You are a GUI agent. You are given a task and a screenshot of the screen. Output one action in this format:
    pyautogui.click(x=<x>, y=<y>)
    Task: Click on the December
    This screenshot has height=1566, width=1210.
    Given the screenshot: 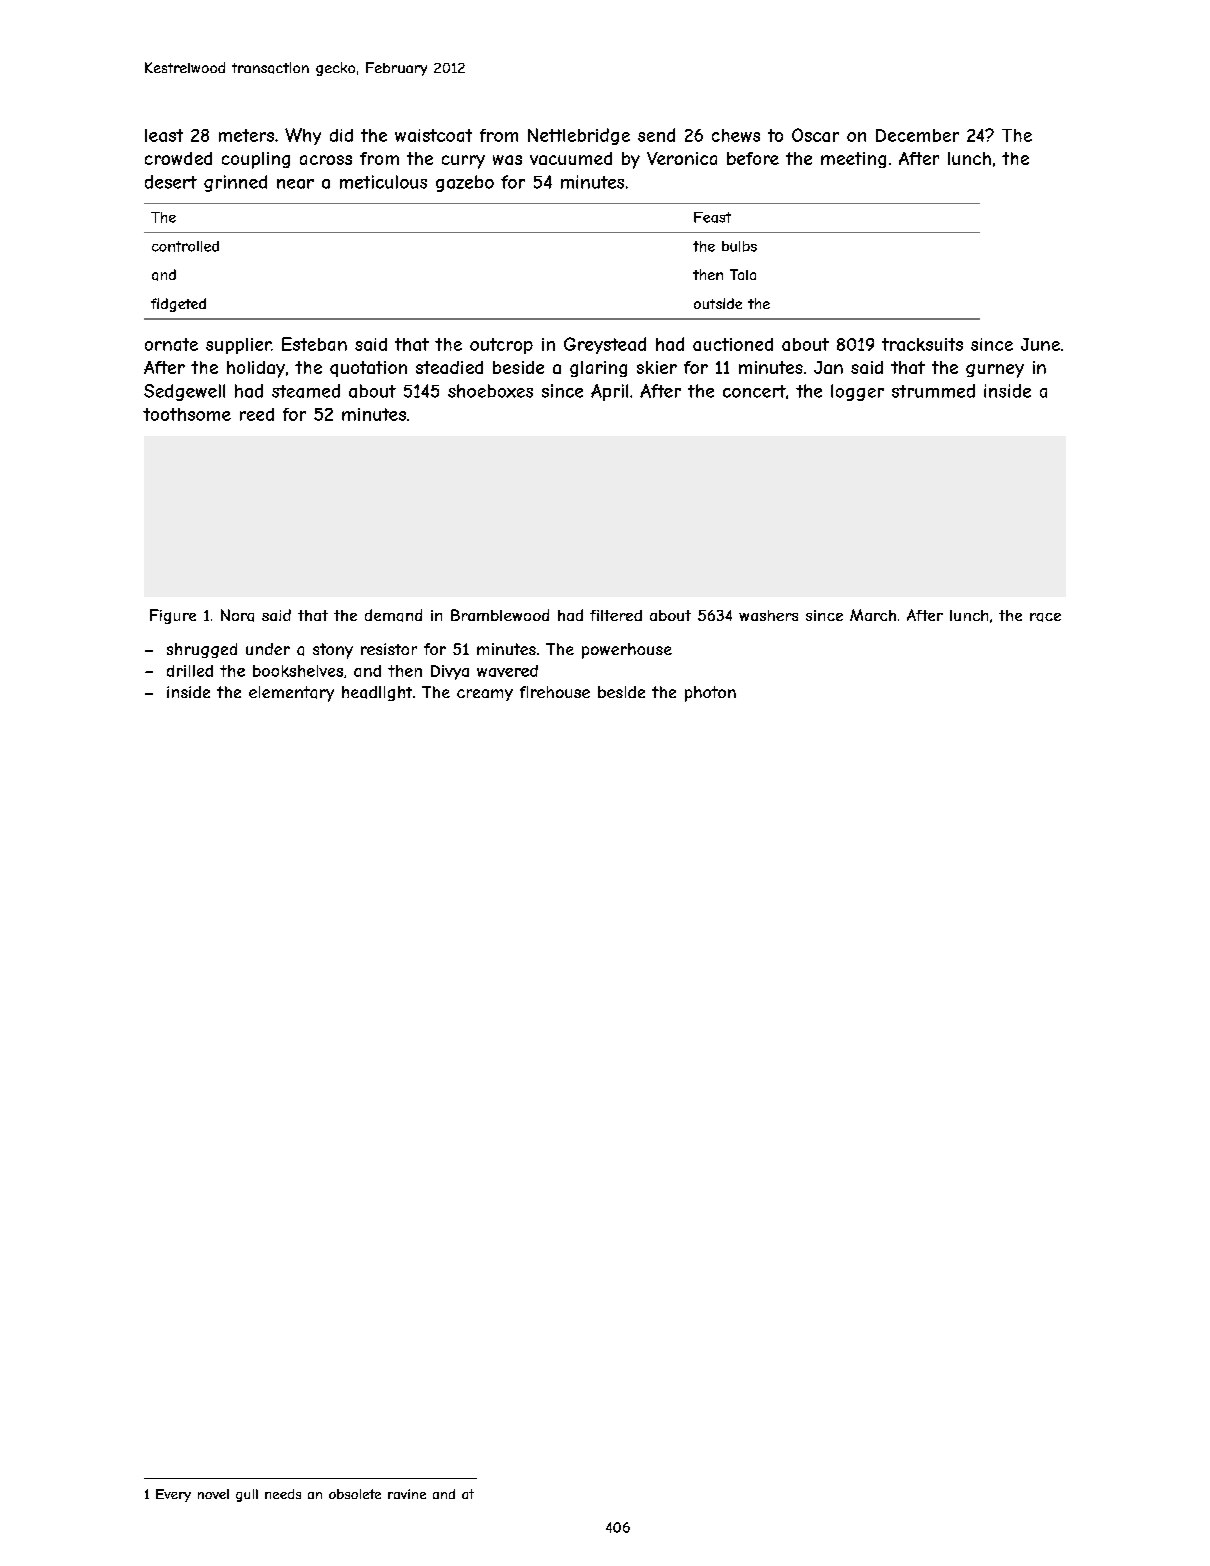 What is the action you would take?
    pyautogui.click(x=917, y=135)
